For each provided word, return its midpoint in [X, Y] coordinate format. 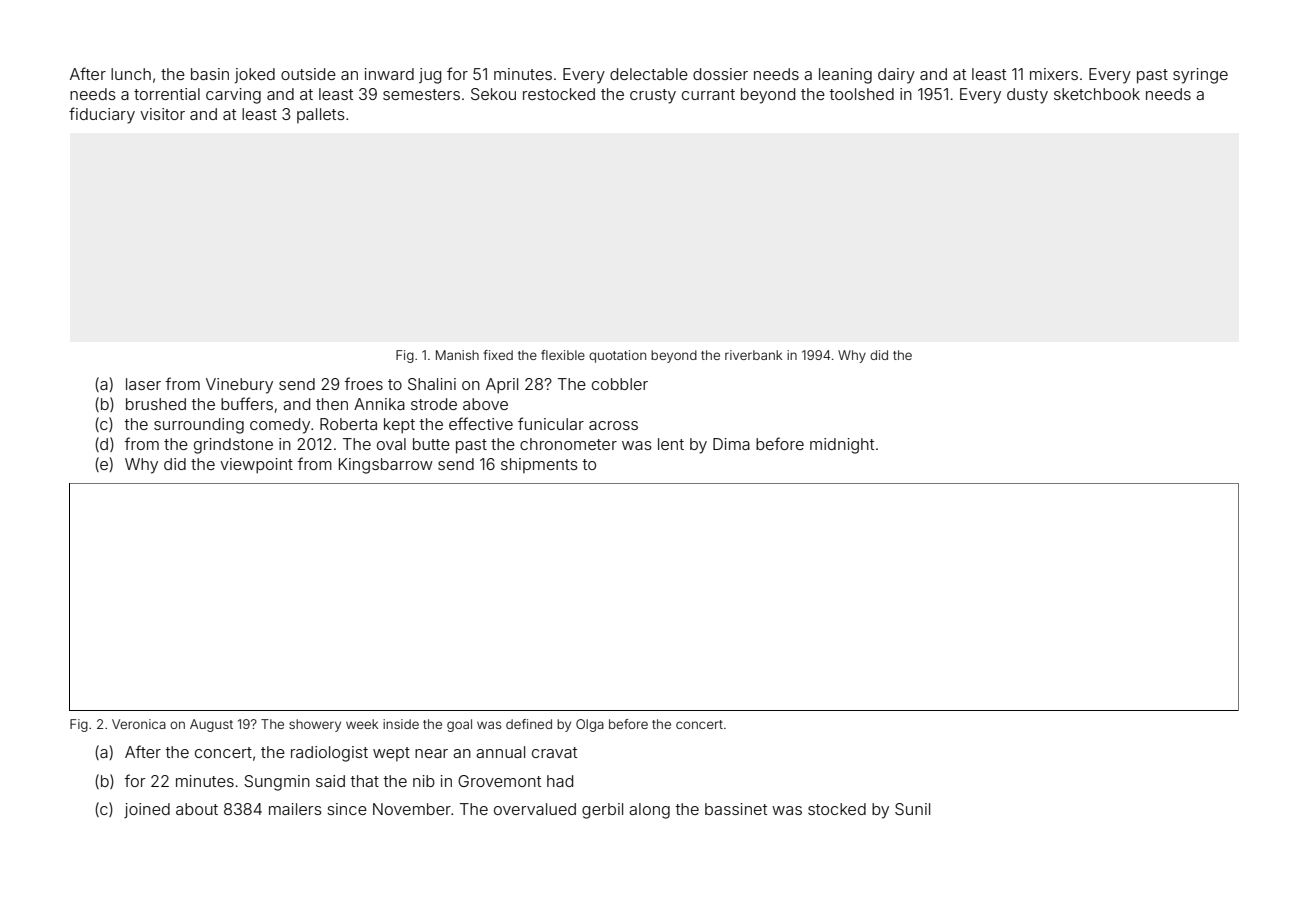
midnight [842, 446]
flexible [563, 355]
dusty [1027, 96]
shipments [539, 465]
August [211, 725]
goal [459, 725]
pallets [321, 115]
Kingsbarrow [386, 466]
